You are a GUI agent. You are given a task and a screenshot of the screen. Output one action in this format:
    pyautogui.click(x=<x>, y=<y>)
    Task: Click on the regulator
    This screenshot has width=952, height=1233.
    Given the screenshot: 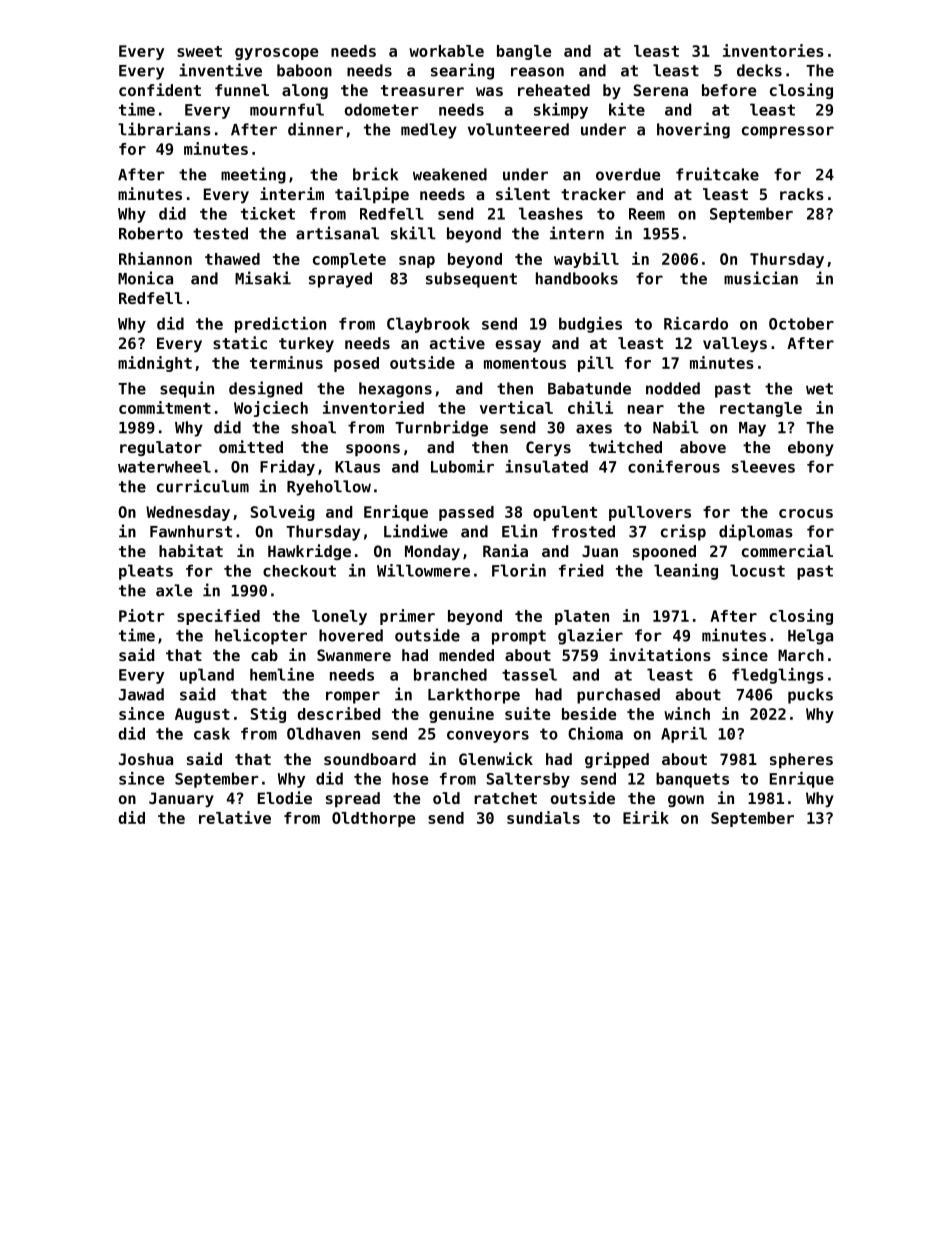 What is the action you would take?
    pyautogui.click(x=161, y=448)
